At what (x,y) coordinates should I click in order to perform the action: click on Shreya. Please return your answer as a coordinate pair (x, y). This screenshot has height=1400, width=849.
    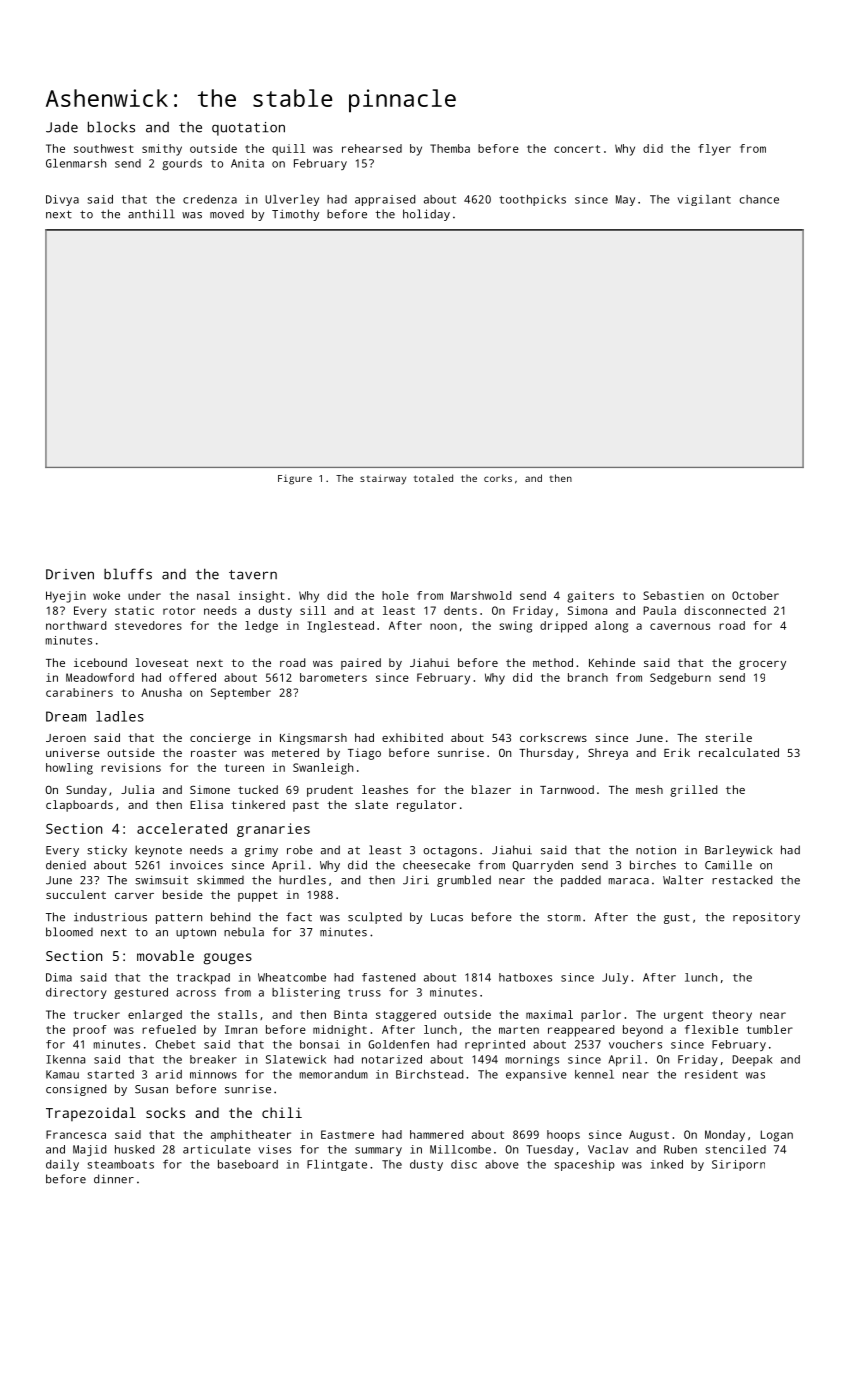
    Looking at the image, I should click on (608, 754).
